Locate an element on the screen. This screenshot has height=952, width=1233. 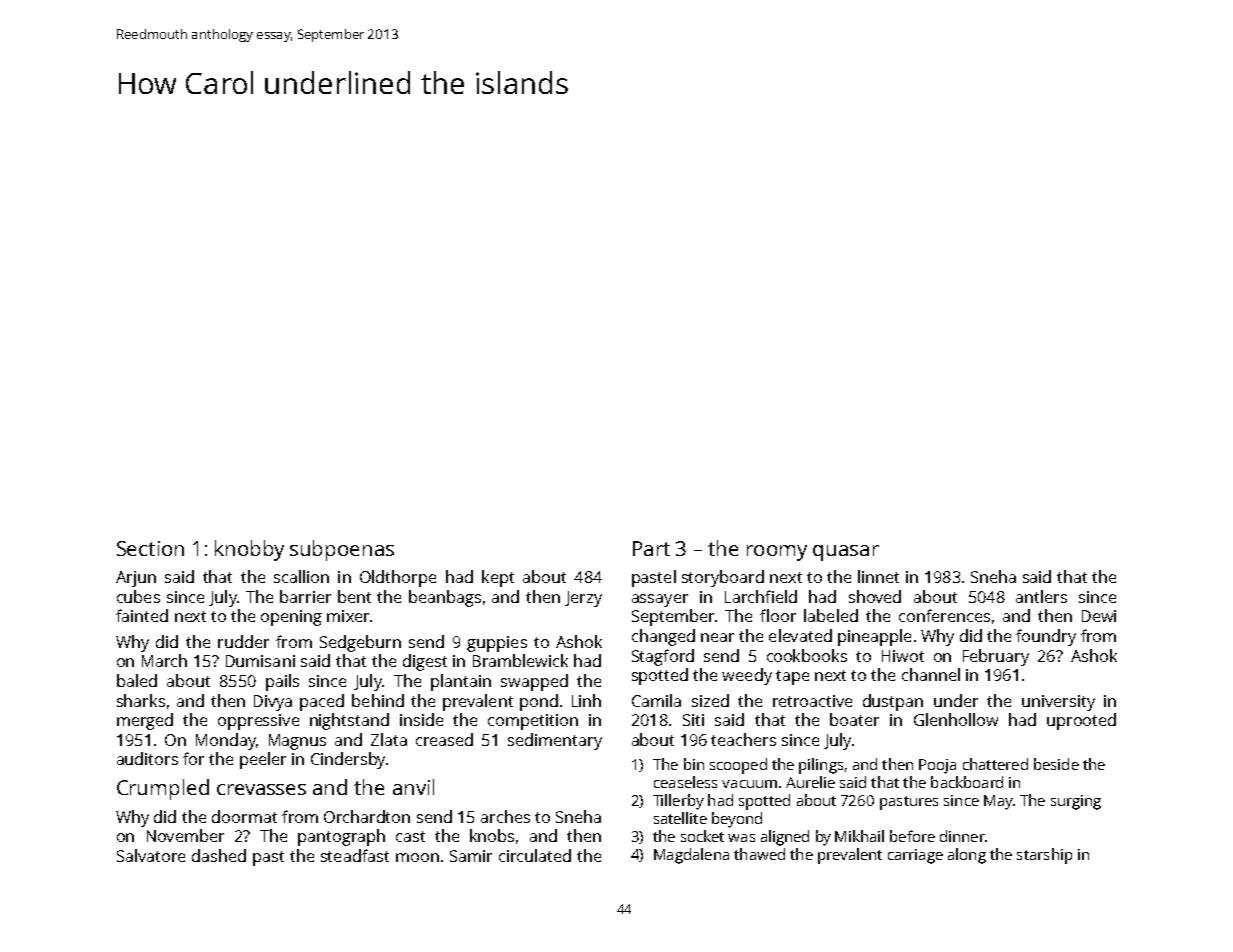
guppies is located at coordinates (497, 644).
